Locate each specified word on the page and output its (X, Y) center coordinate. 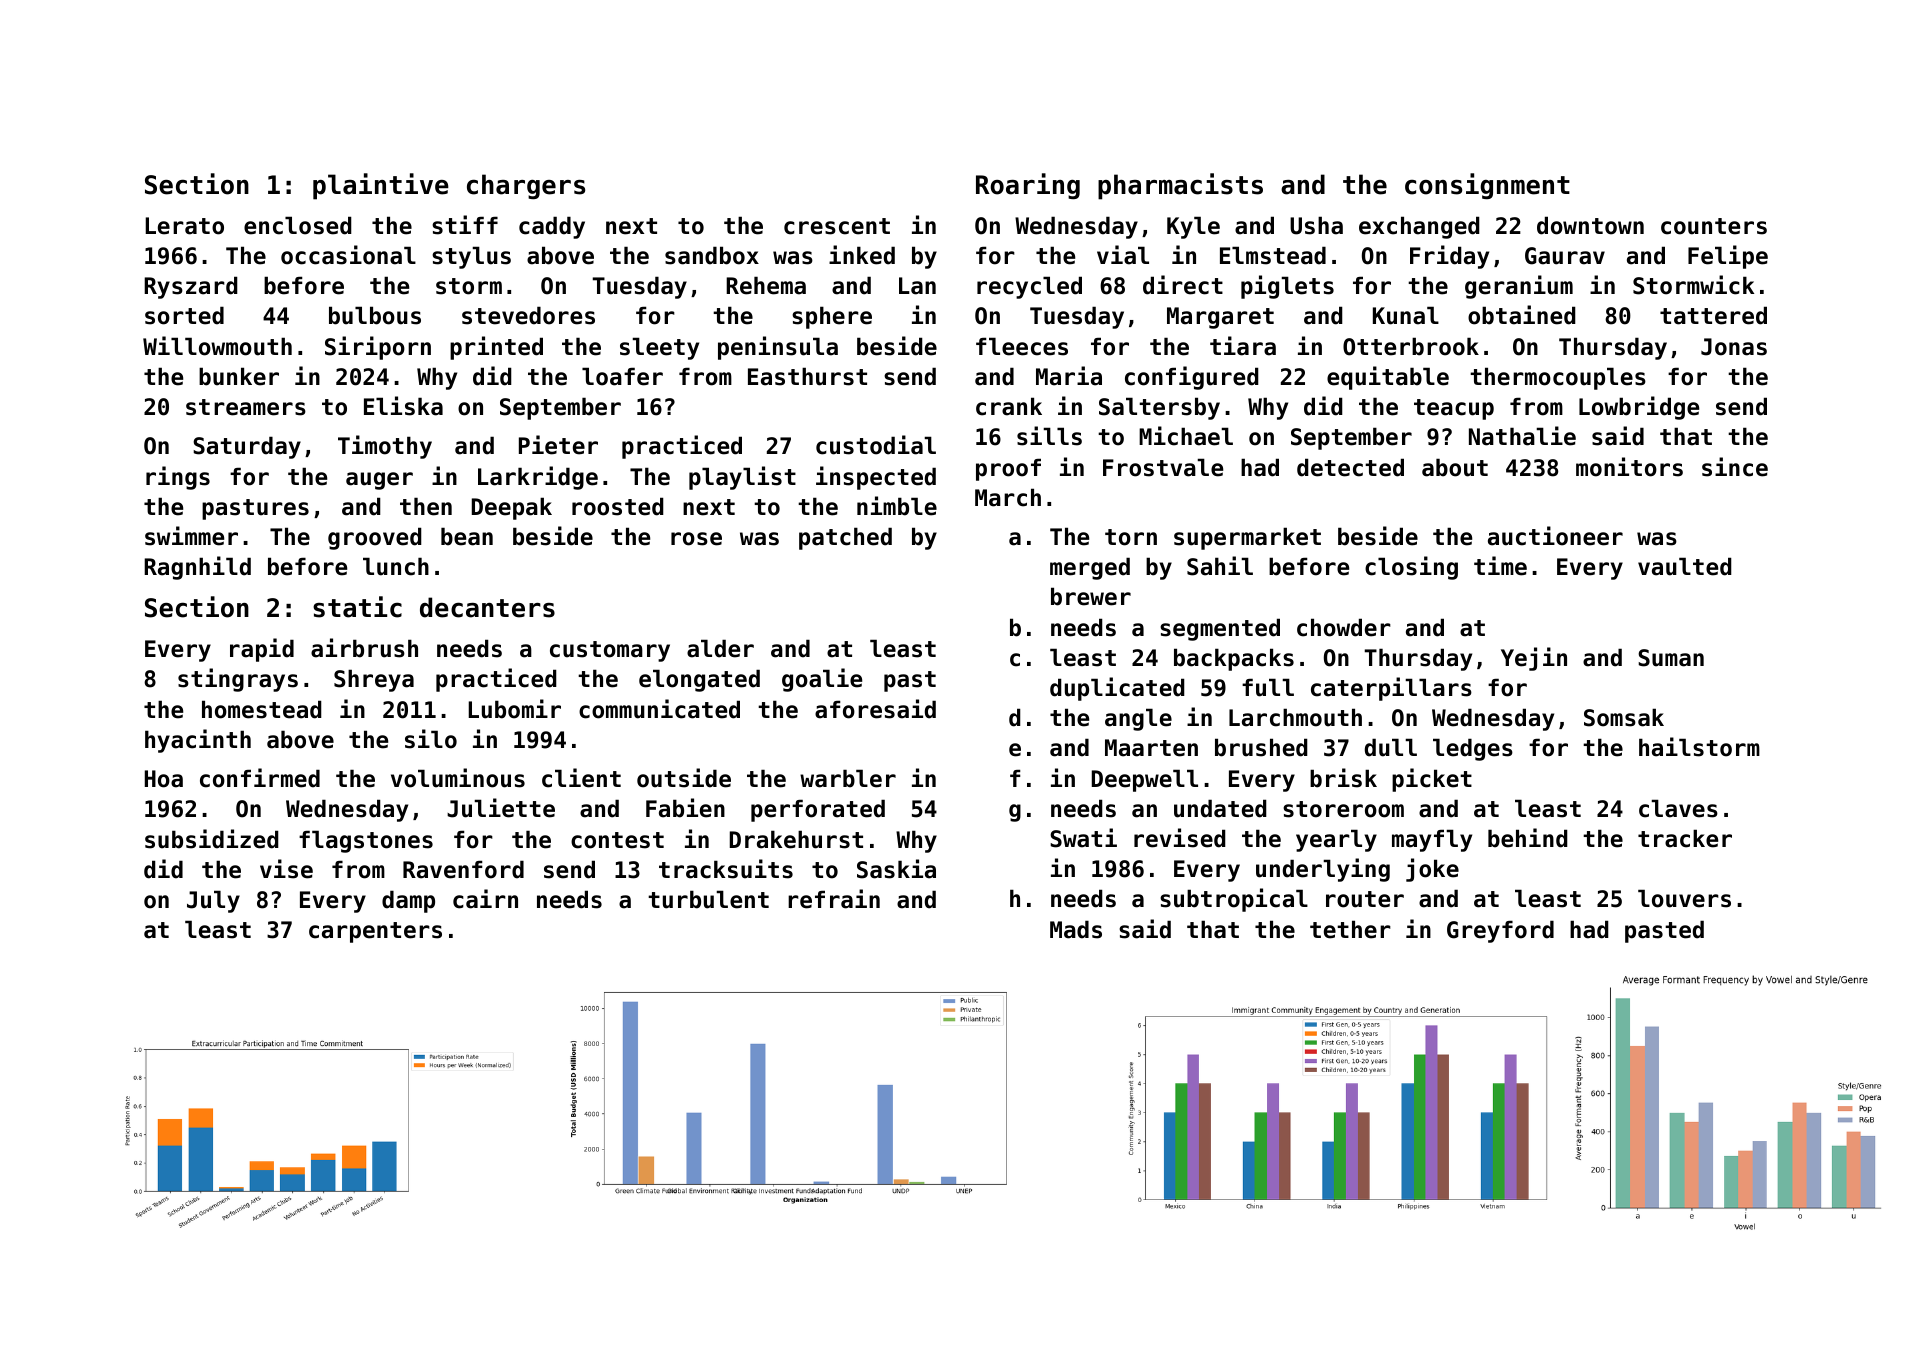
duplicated (1117, 689)
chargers (526, 186)
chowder (1344, 627)
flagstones (366, 841)
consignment (1487, 186)
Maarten (1151, 748)
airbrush (364, 648)
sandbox (712, 255)
